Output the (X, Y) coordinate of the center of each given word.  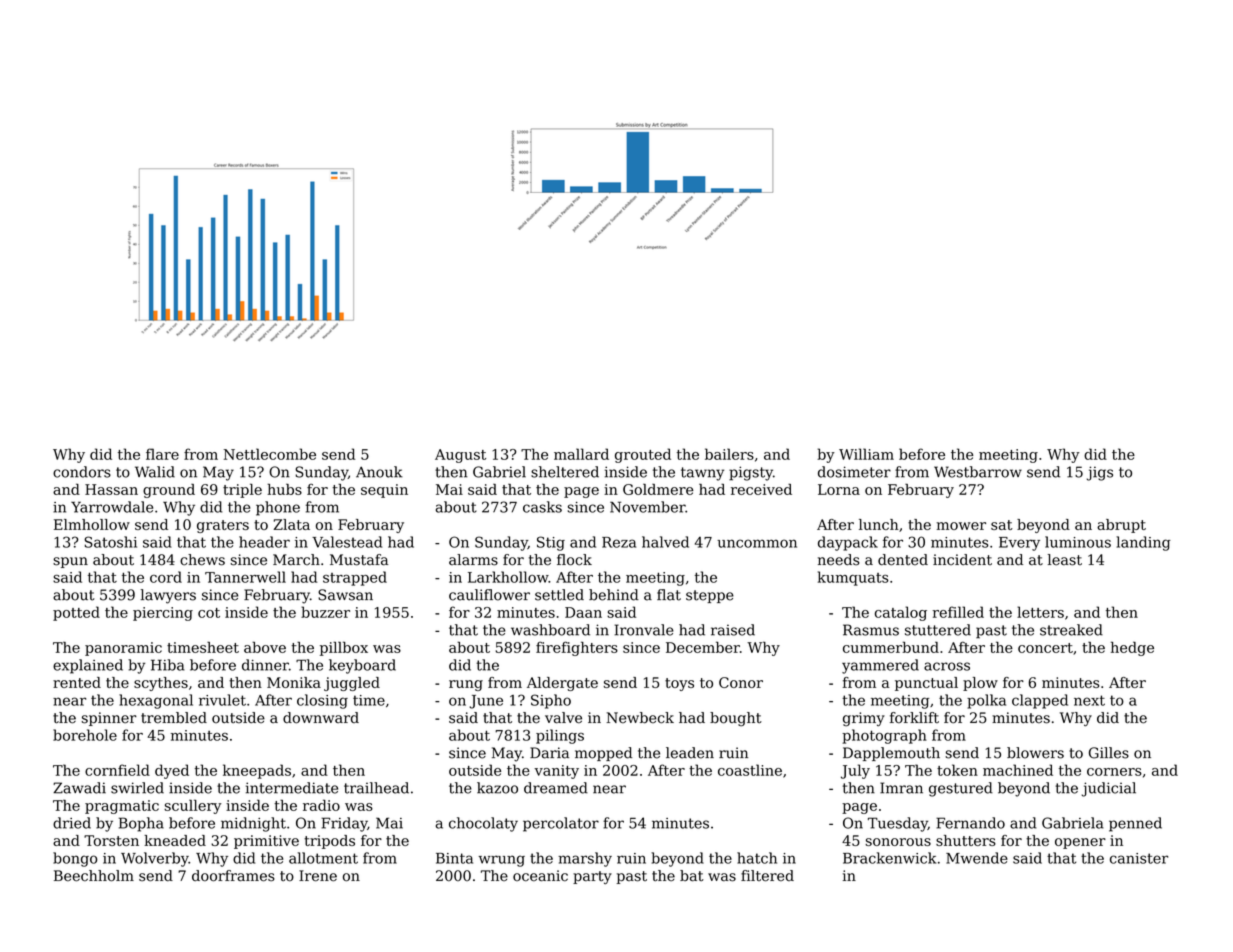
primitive (266, 842)
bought (736, 719)
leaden (690, 753)
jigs (1100, 473)
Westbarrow (978, 472)
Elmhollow (92, 524)
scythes (161, 684)
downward (321, 718)
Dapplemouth (891, 754)
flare (162, 454)
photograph (884, 736)
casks (542, 507)
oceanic (540, 876)
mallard (581, 454)
